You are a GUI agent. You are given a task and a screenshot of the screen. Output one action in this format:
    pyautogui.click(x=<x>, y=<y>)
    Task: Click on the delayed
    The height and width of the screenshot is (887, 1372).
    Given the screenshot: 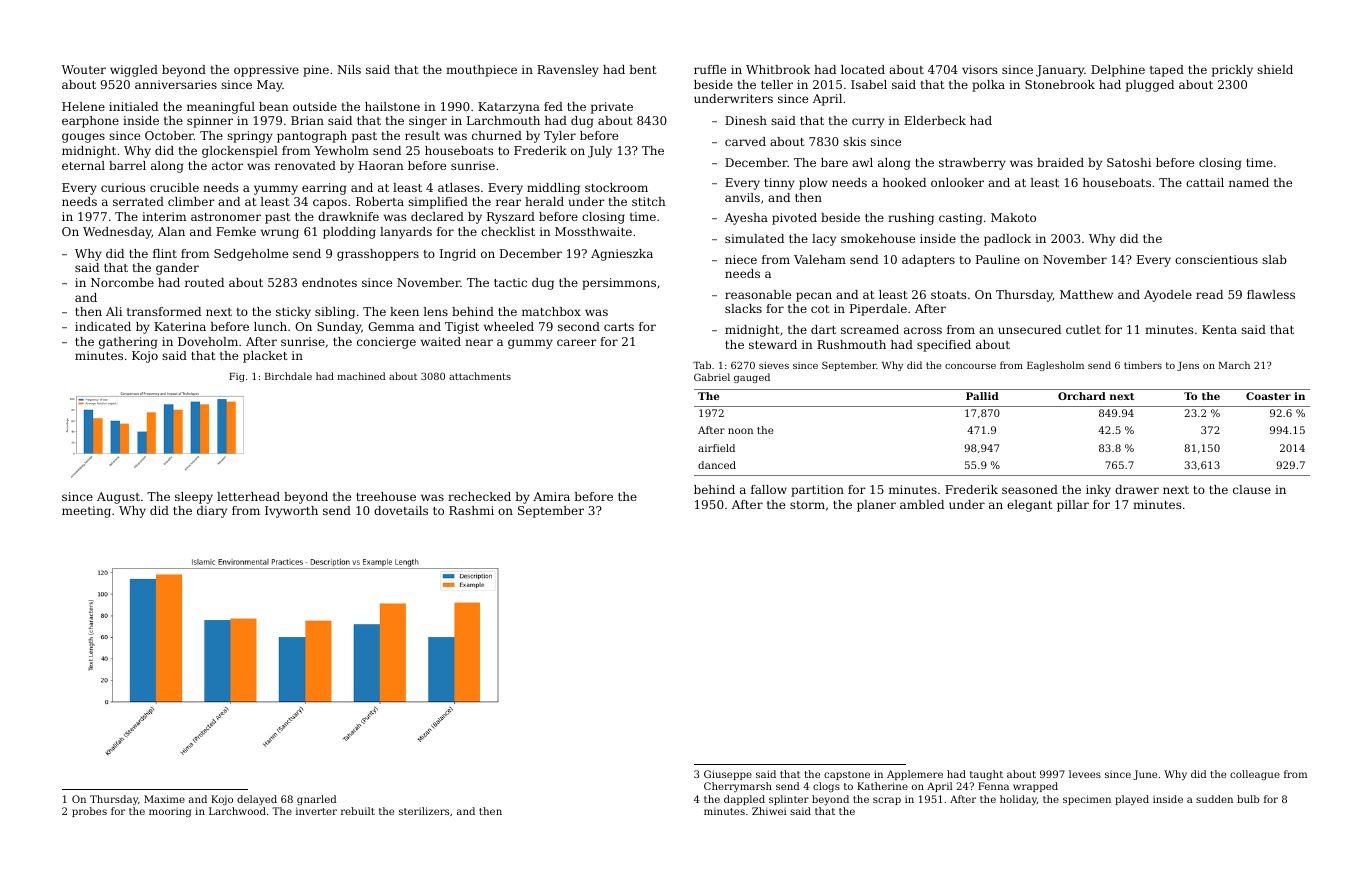 What is the action you would take?
    pyautogui.click(x=257, y=800)
